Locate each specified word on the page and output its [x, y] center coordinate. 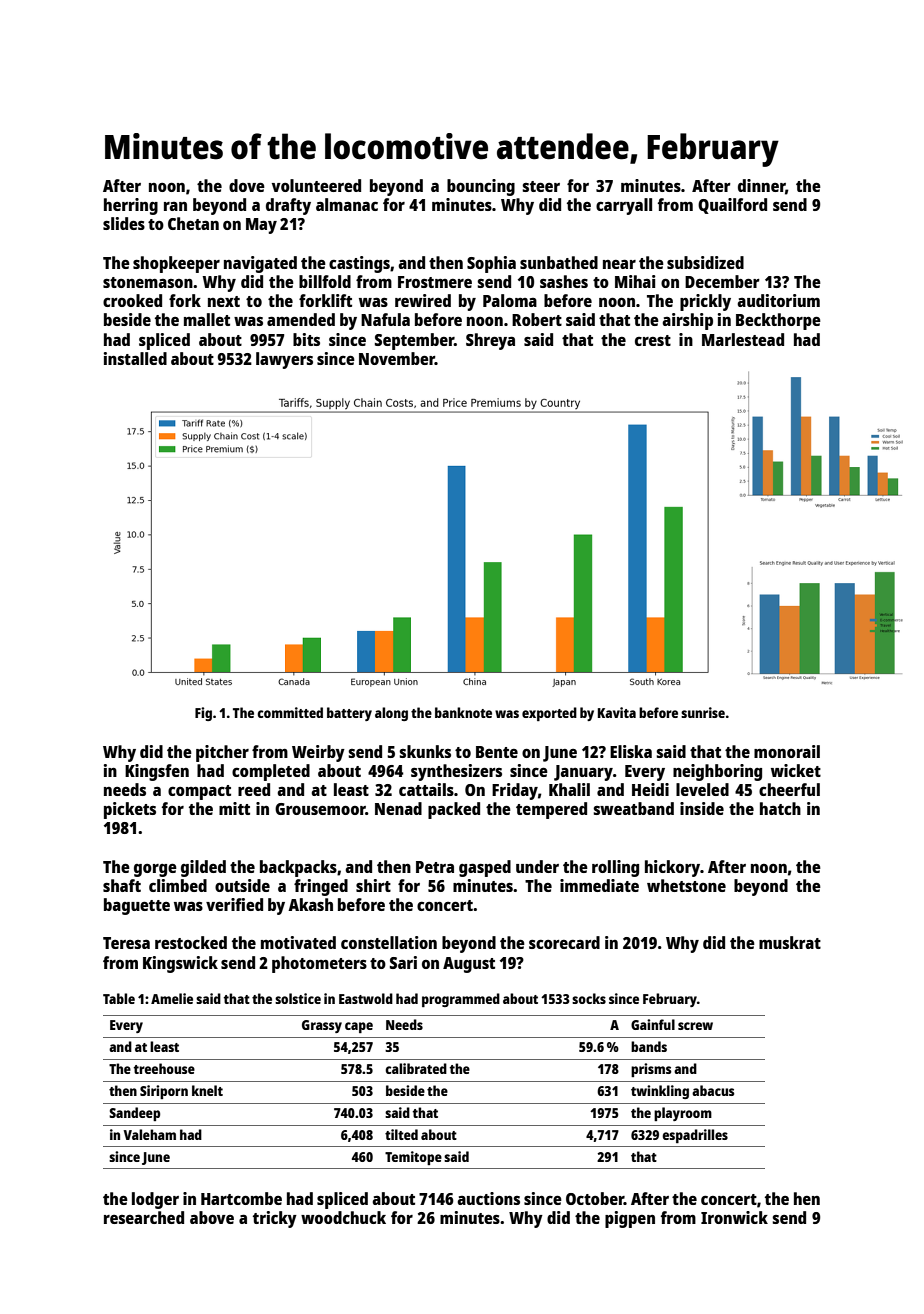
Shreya [490, 341]
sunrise [703, 712]
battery [349, 714]
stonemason [148, 282]
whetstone [686, 885]
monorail [787, 751]
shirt [373, 885]
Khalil [569, 789]
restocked [191, 942]
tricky [275, 1219]
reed [254, 789]
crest [653, 340]
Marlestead [743, 339]
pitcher [222, 753]
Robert [537, 319]
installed [135, 358]
